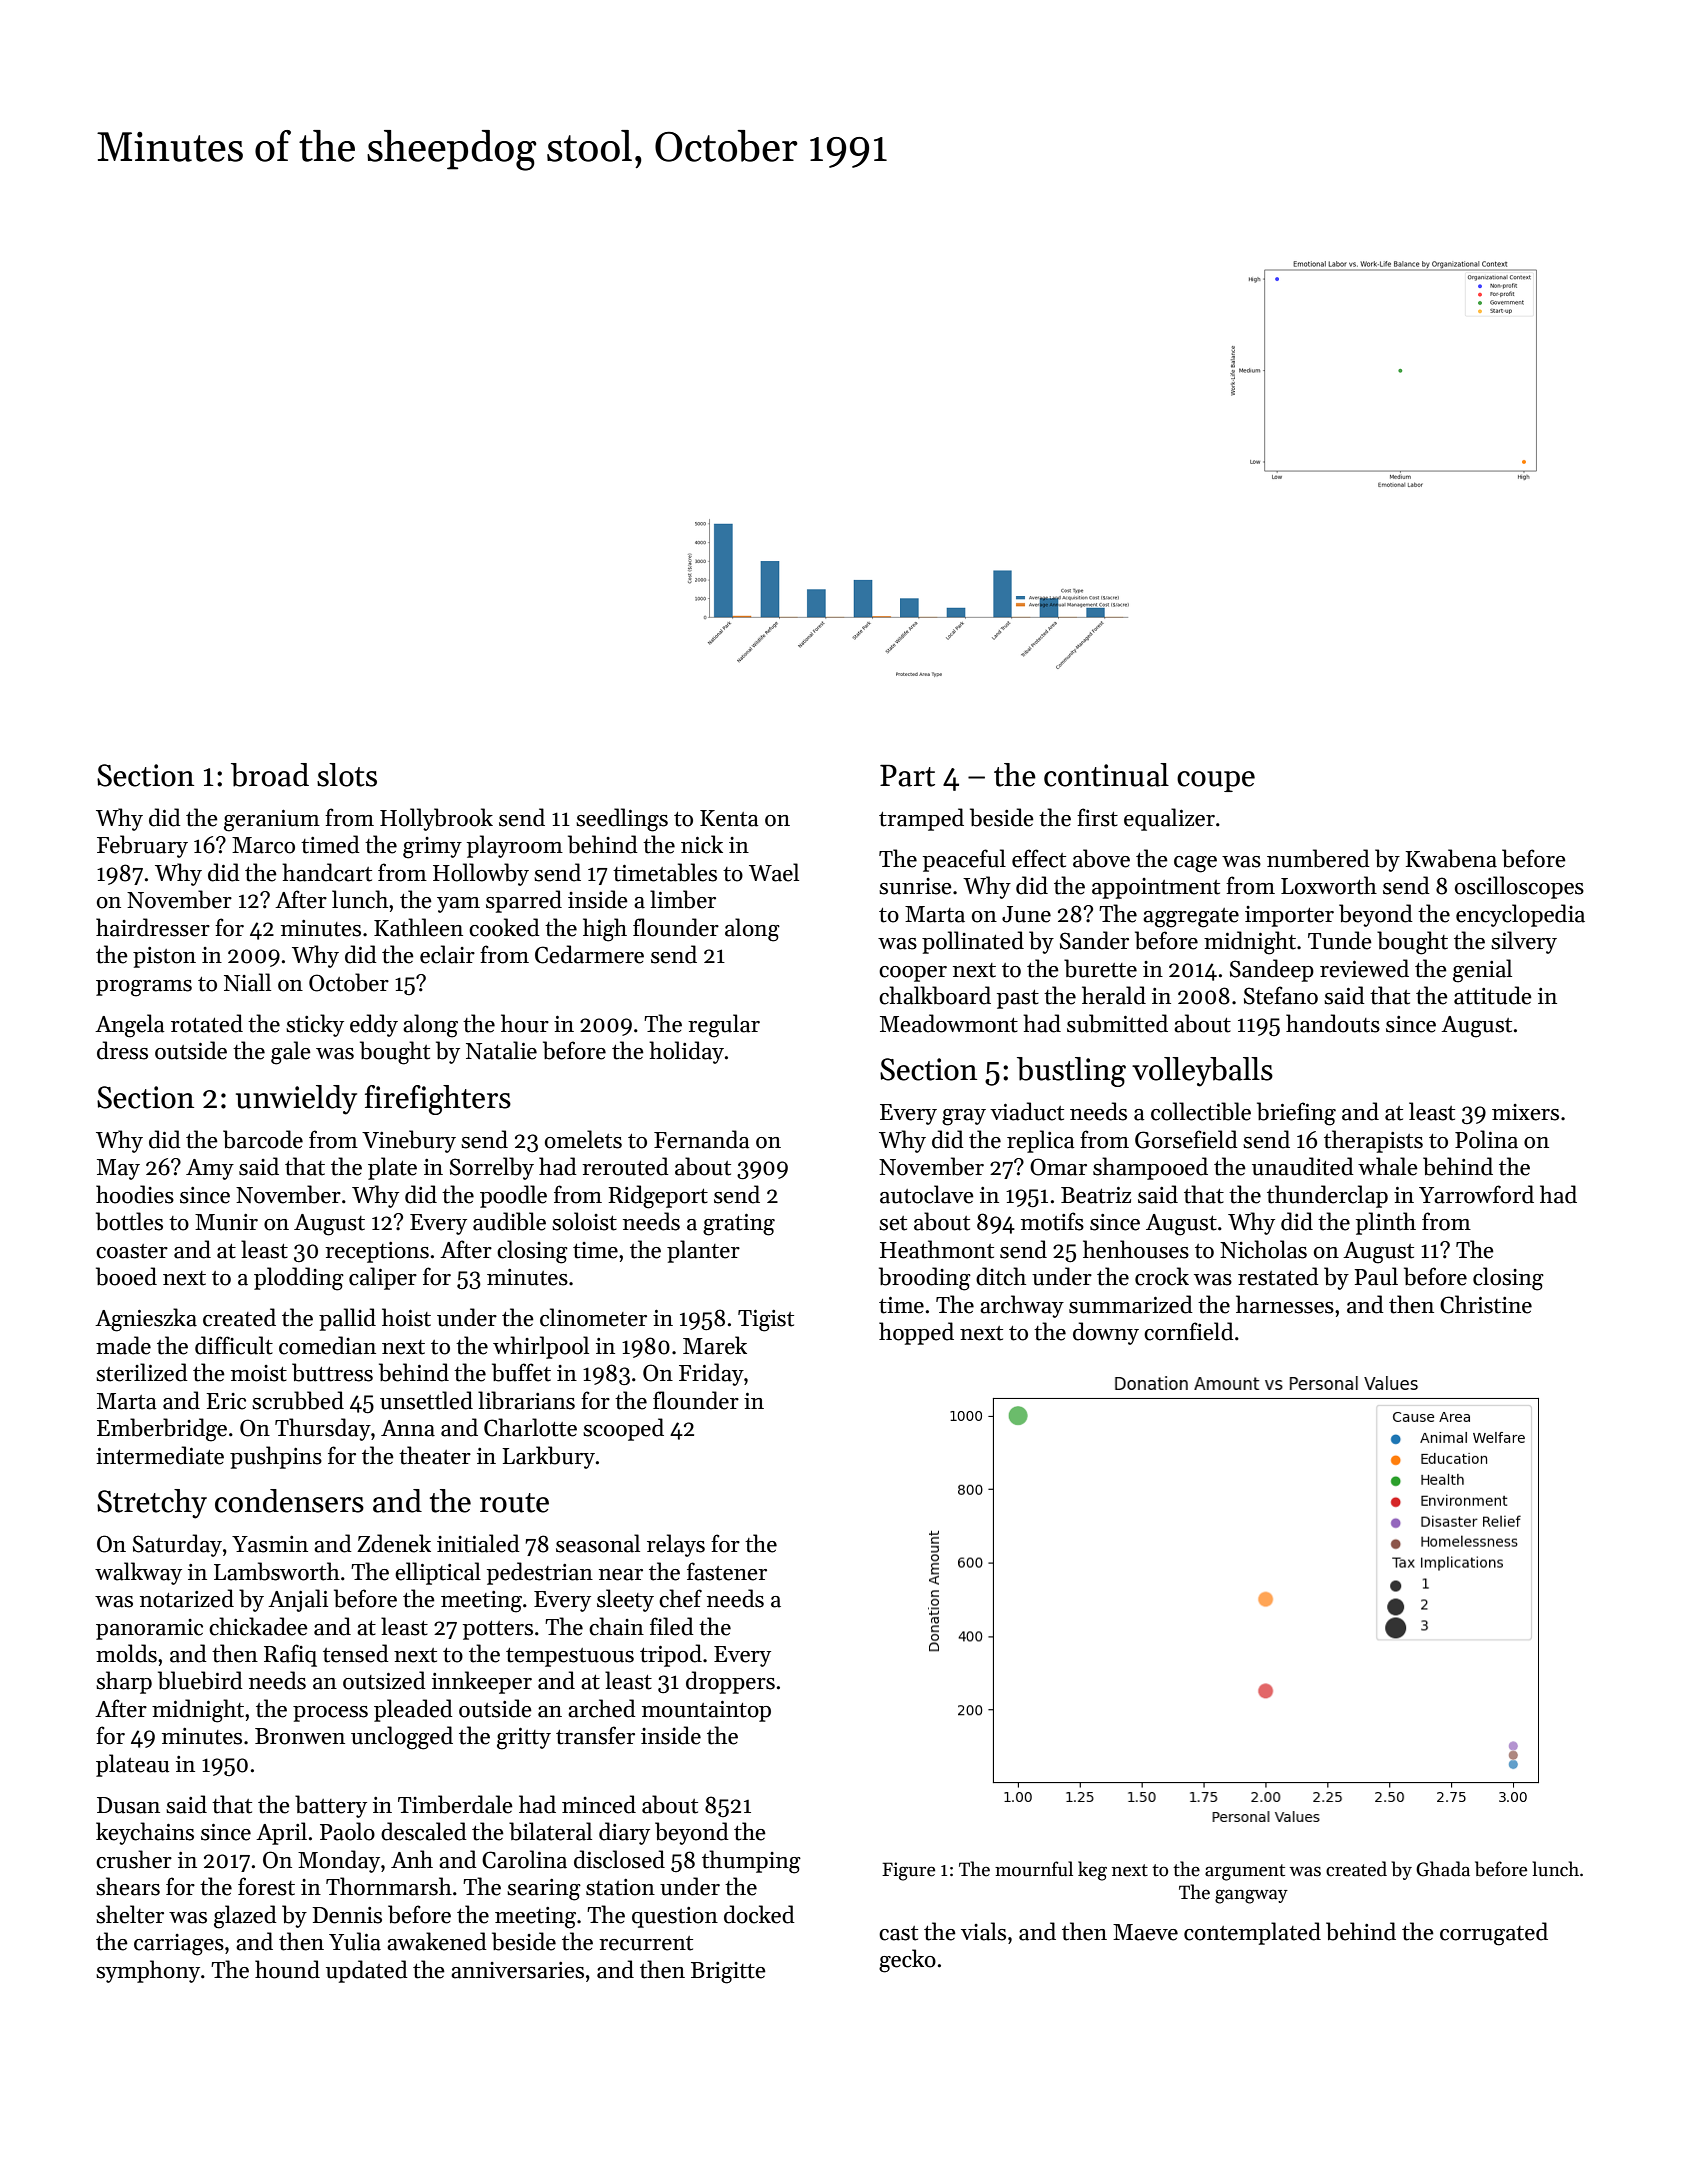  I want to click on battery, so click(331, 1806).
